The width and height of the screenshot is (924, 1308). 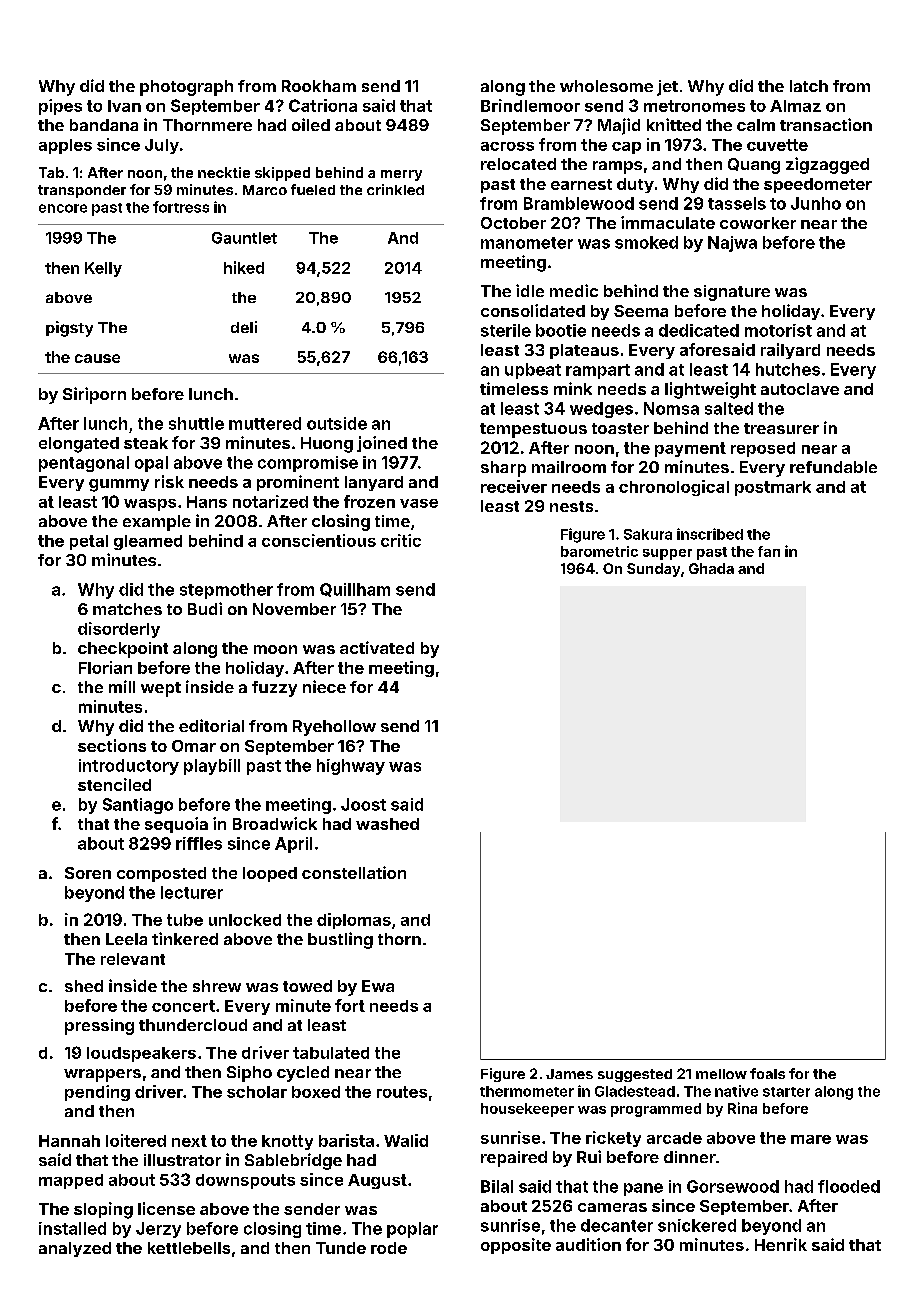 What do you see at coordinates (196, 423) in the screenshot?
I see `shuttle` at bounding box center [196, 423].
